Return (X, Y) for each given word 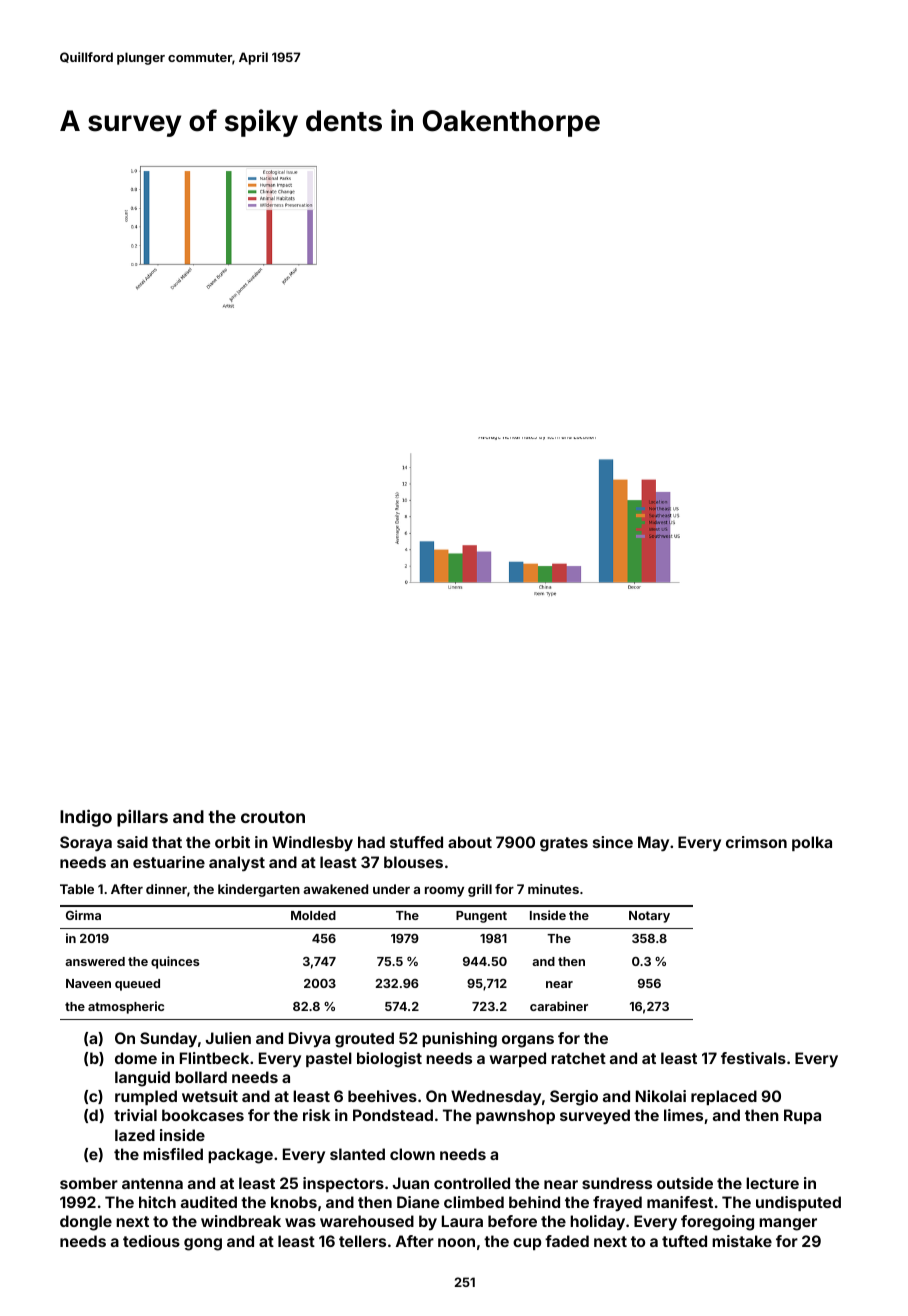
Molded (313, 915)
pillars (142, 818)
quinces (175, 962)
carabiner (559, 1006)
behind (534, 1202)
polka (812, 843)
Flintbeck (214, 1058)
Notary (649, 917)
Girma (83, 915)
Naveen (88, 983)
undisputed (798, 1203)
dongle (86, 1223)
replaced (724, 1097)
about (470, 842)
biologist (389, 1060)
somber (89, 1183)
